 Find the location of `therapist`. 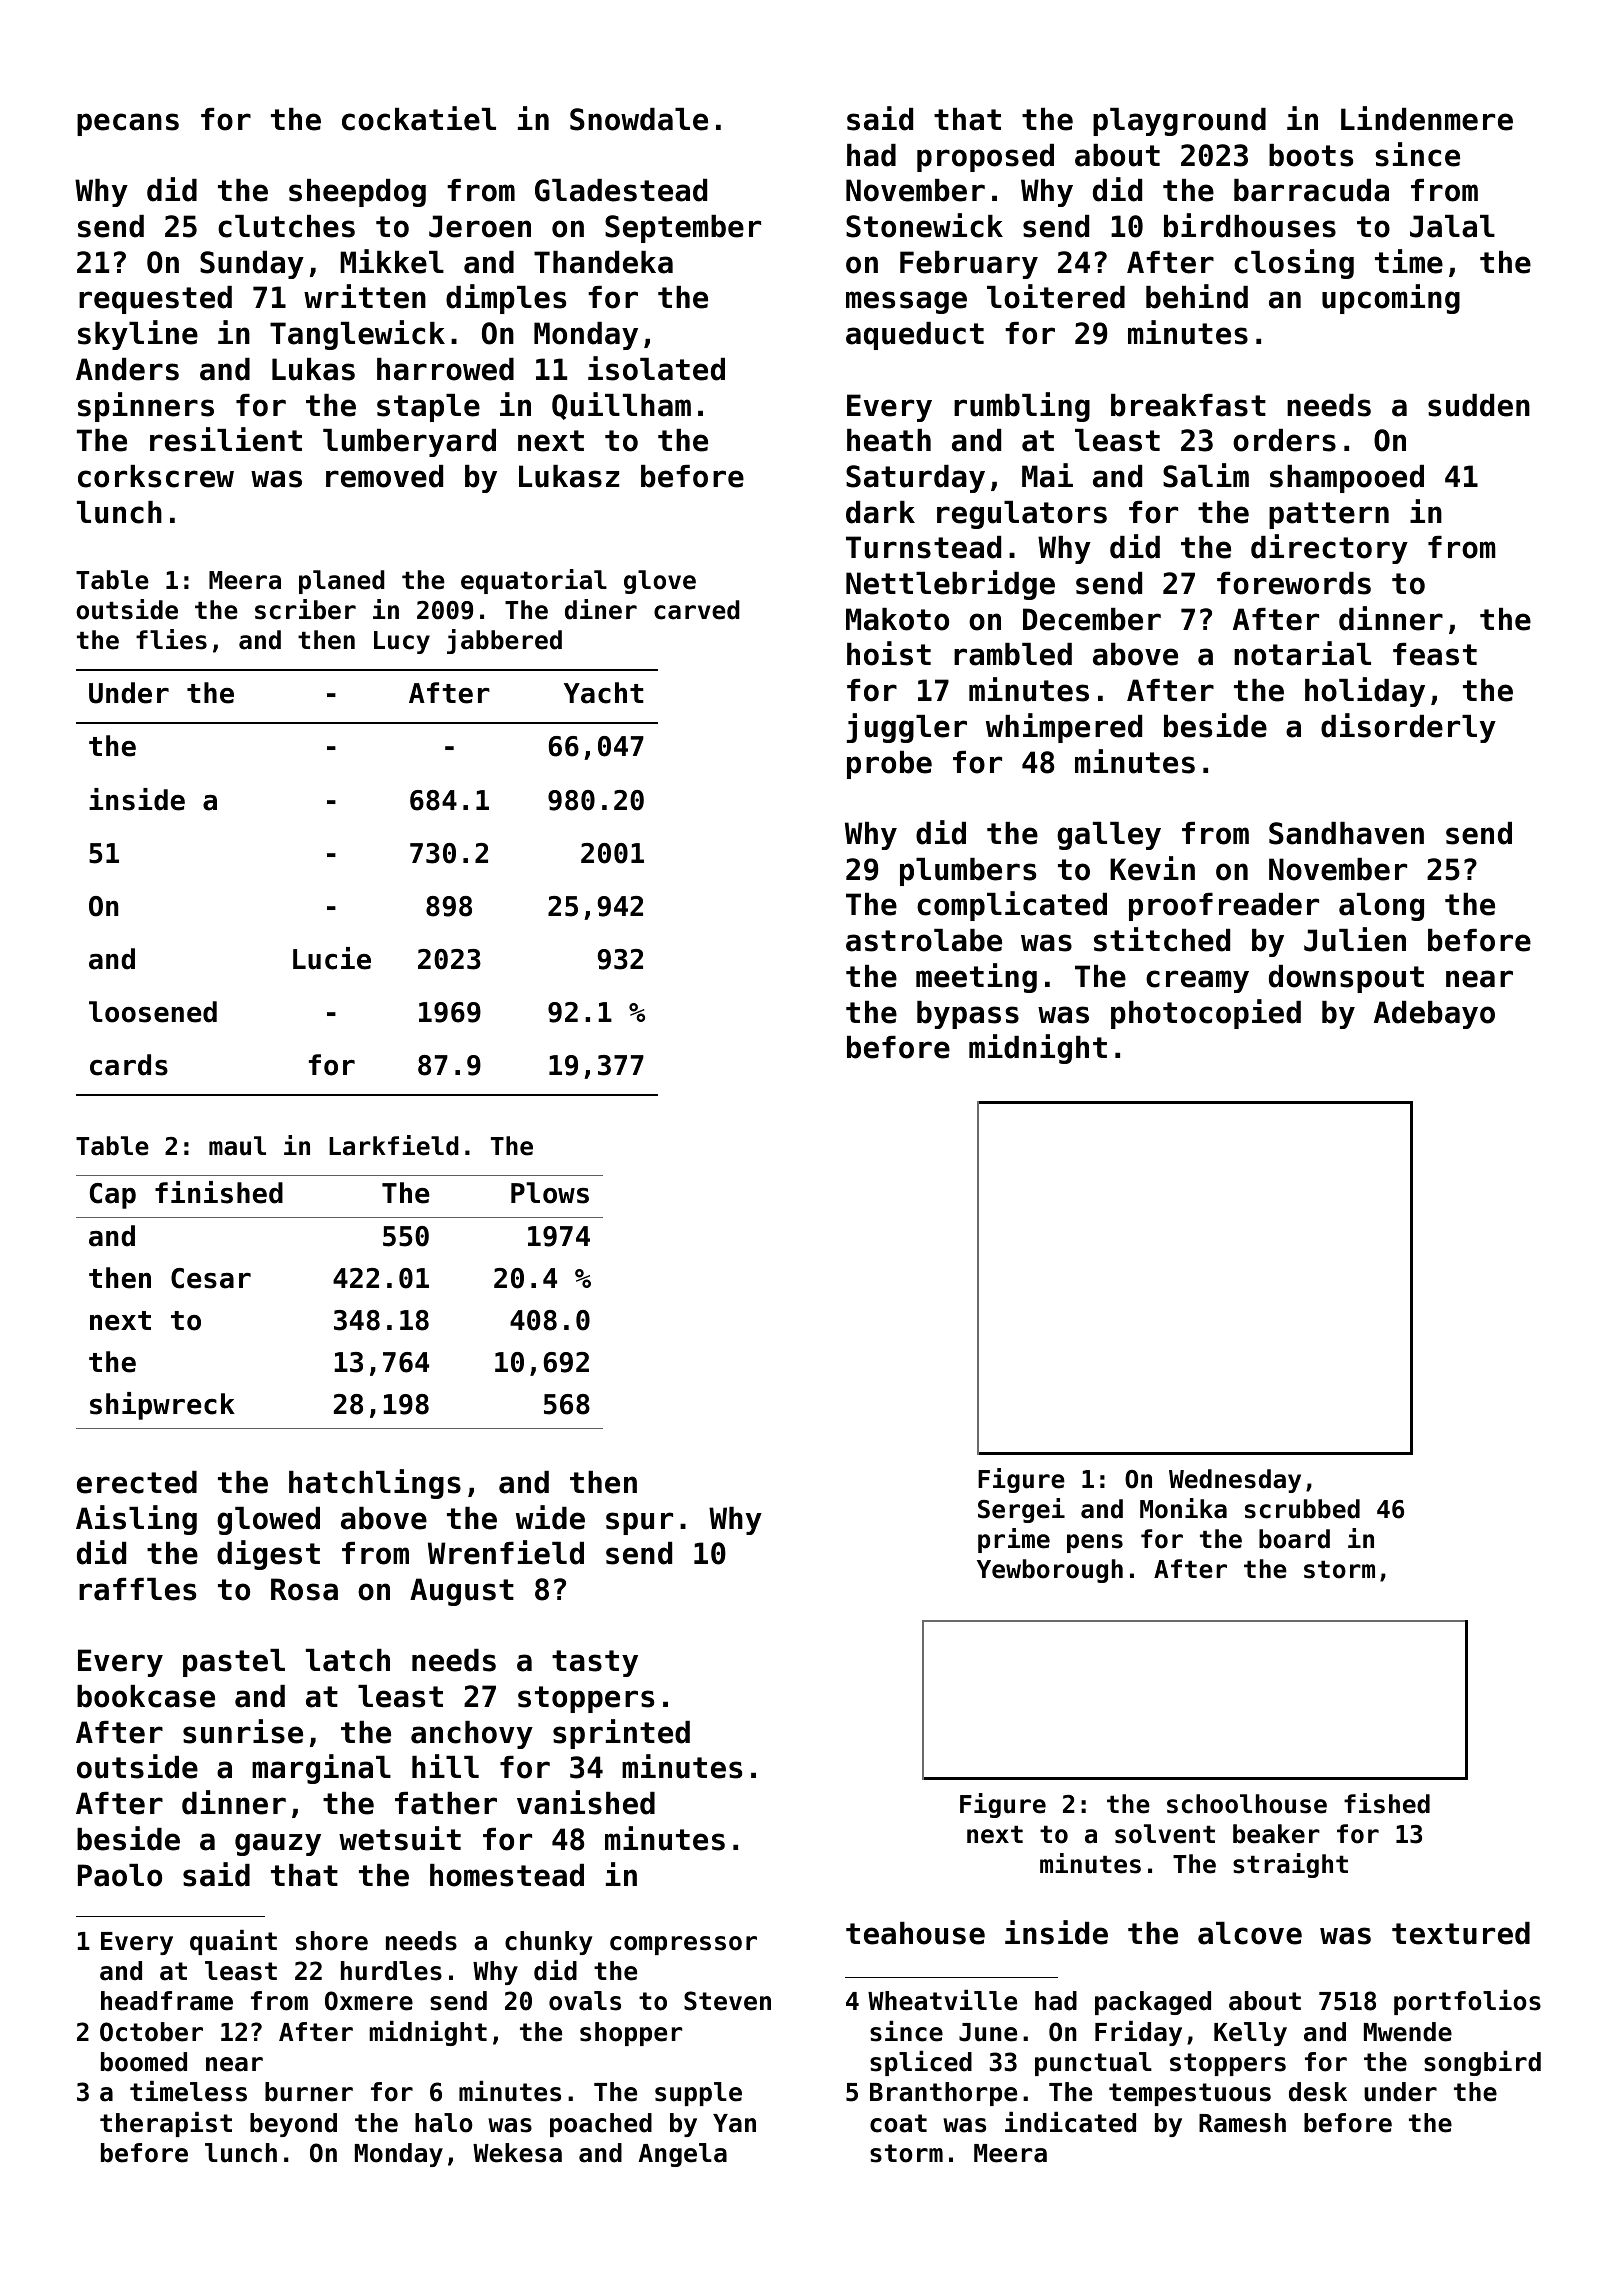

therapist is located at coordinates (166, 2124).
